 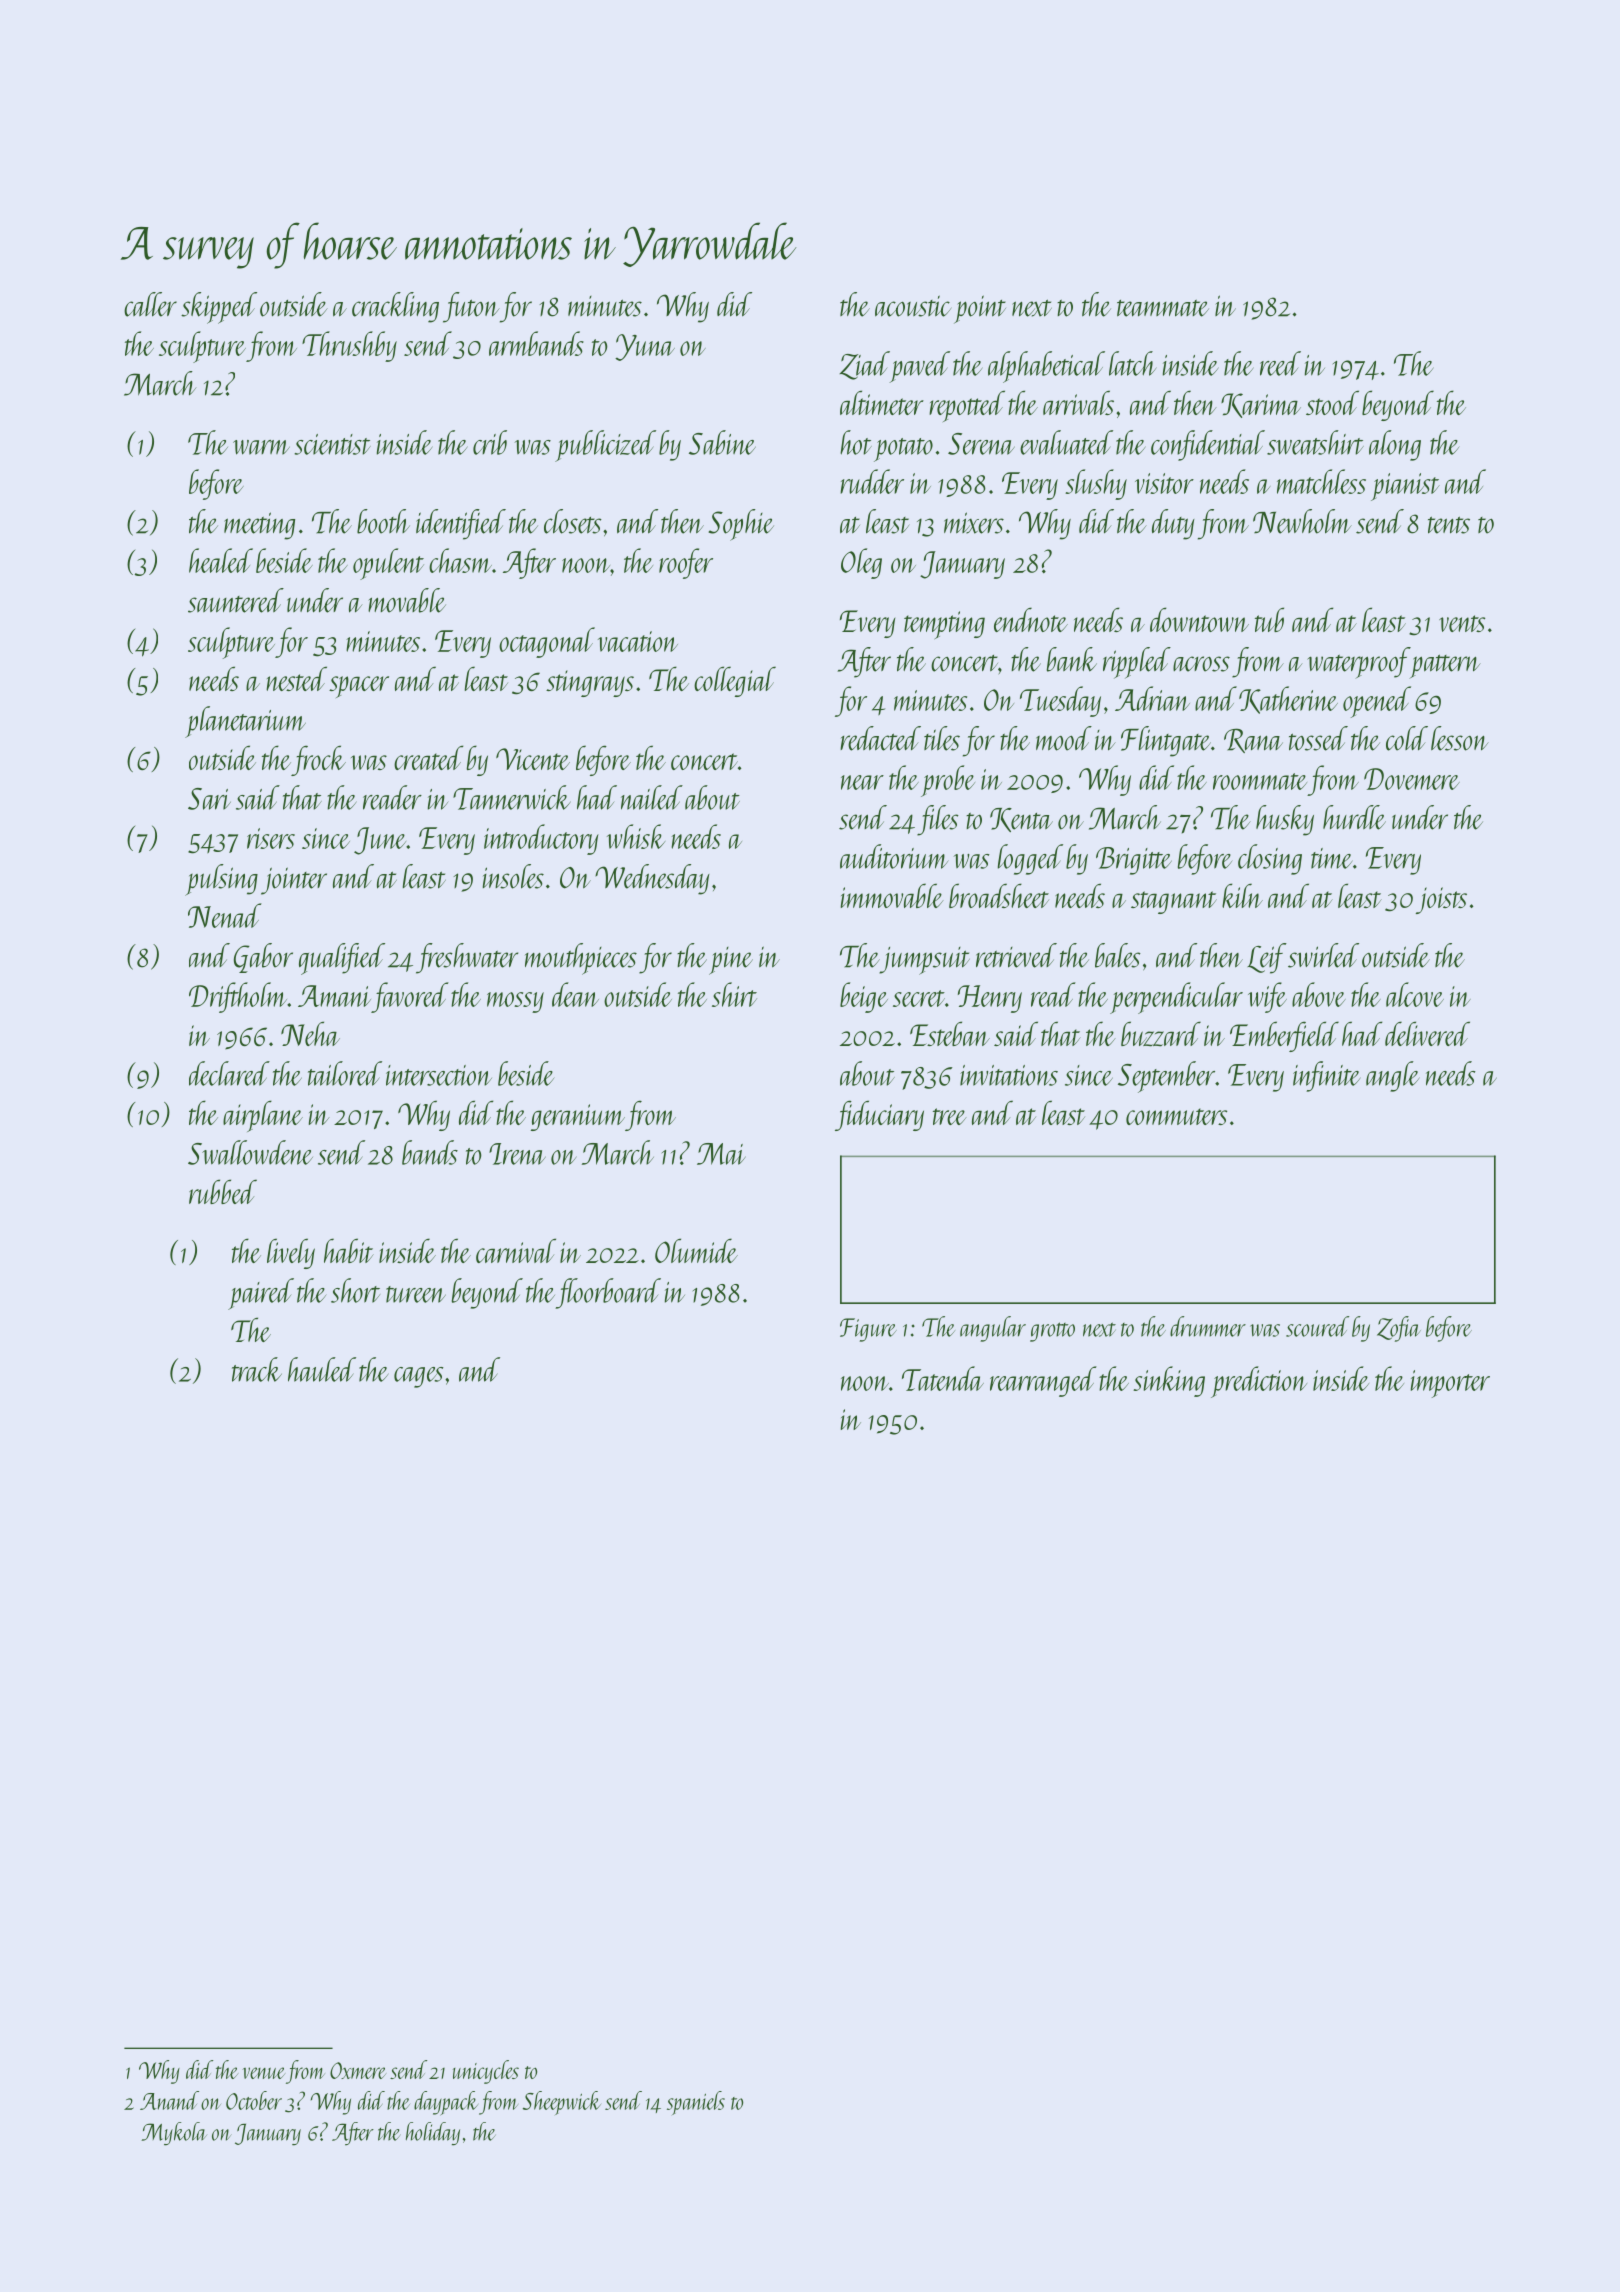 What do you see at coordinates (943, 1378) in the screenshot?
I see `Tatenda` at bounding box center [943, 1378].
